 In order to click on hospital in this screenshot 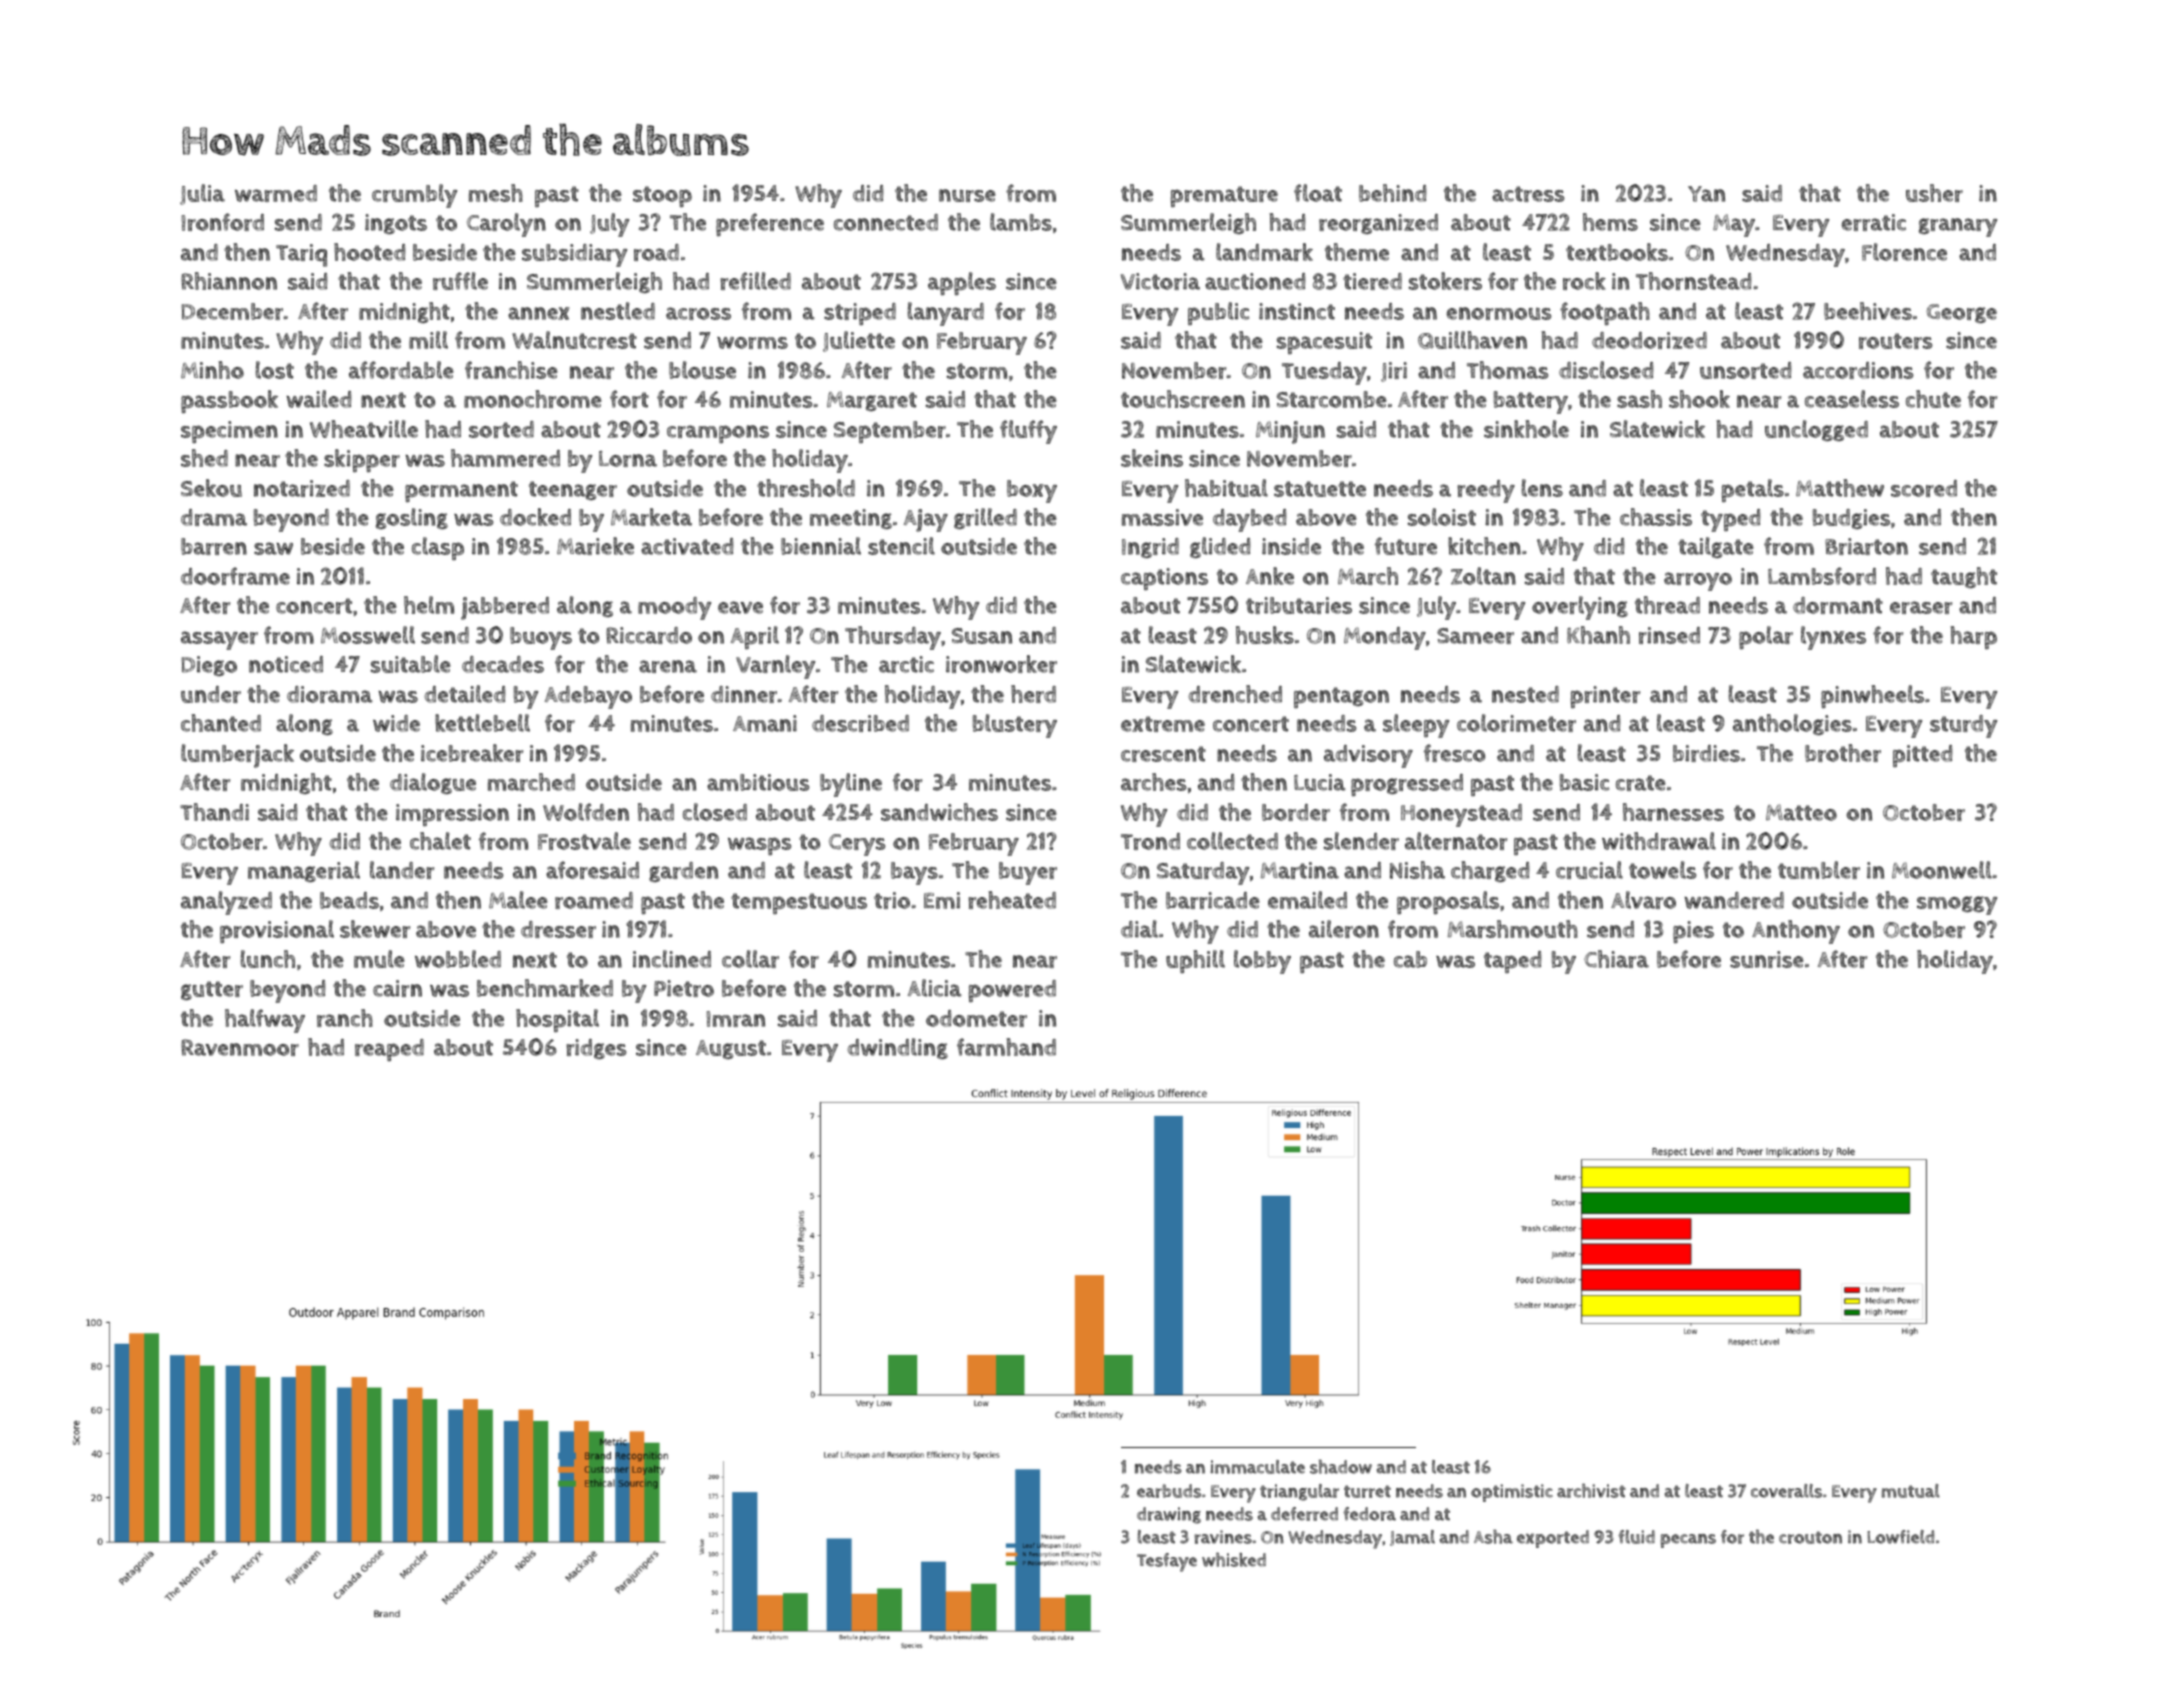, I will do `click(557, 1021)`.
